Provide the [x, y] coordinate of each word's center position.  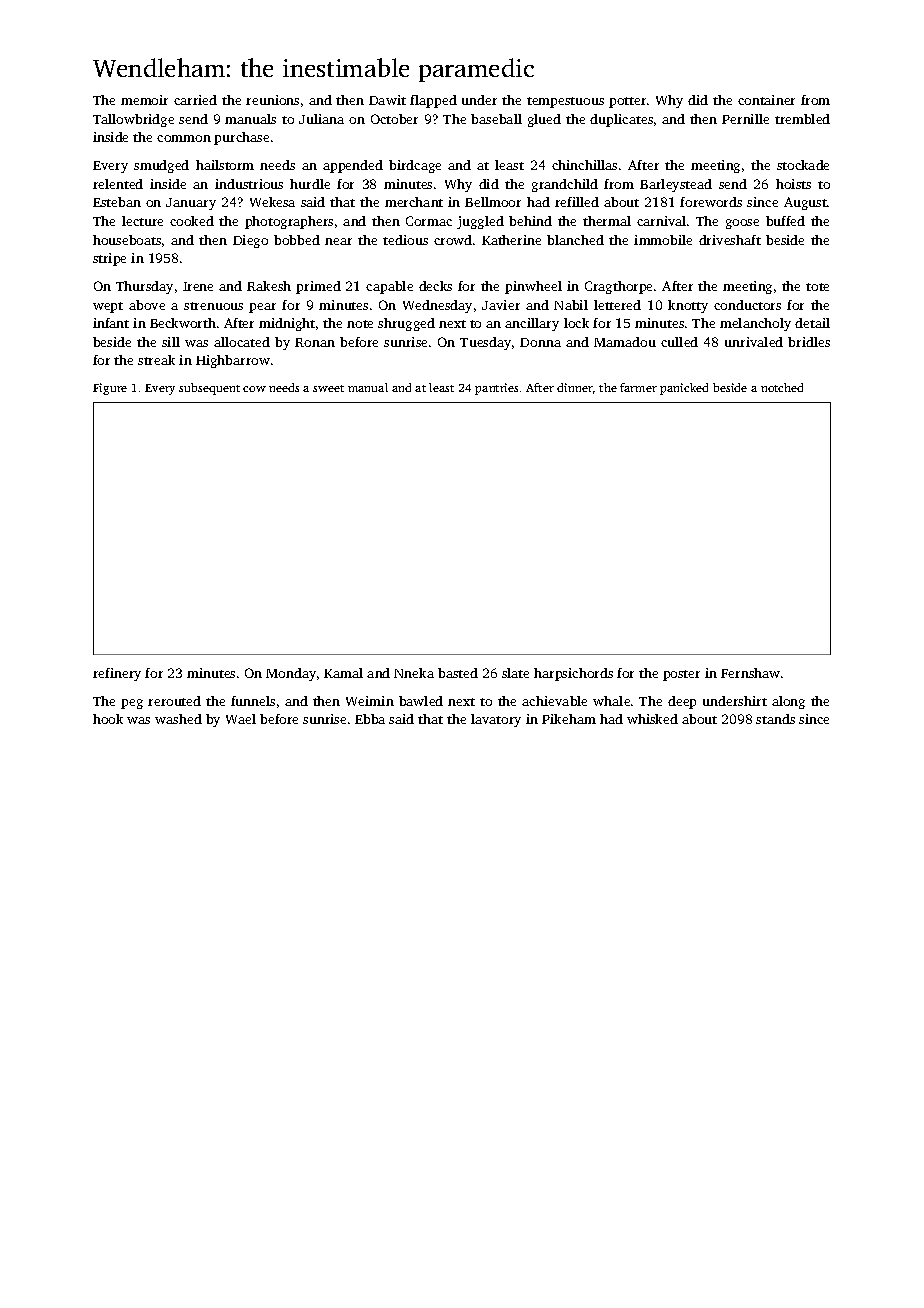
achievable [554, 701]
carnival [661, 221]
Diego [250, 241]
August [805, 203]
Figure [110, 389]
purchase [241, 138]
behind [530, 221]
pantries [496, 389]
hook [108, 719]
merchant [414, 202]
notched [782, 387]
